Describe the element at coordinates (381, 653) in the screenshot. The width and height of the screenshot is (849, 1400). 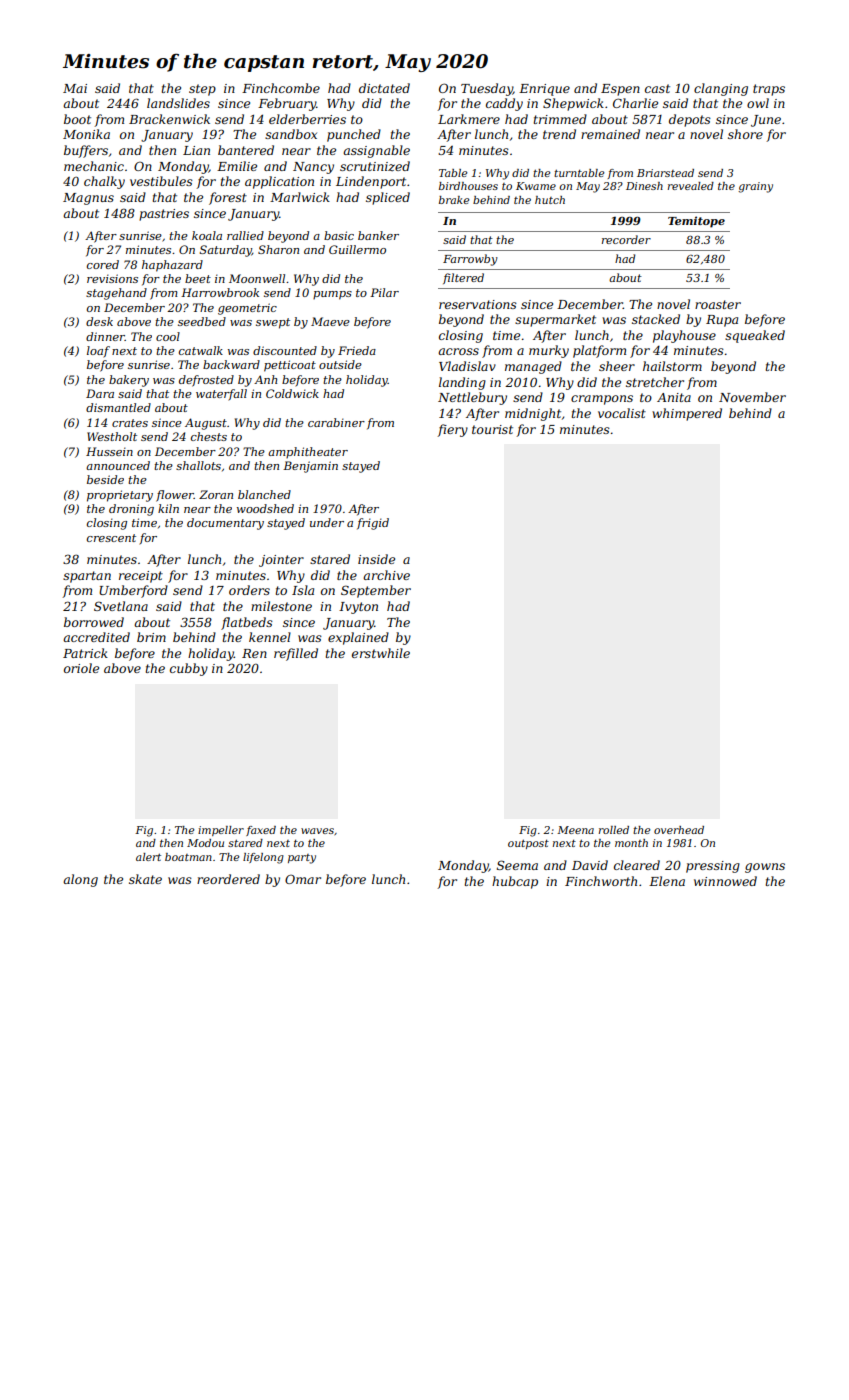
I see `erstwhile` at that location.
